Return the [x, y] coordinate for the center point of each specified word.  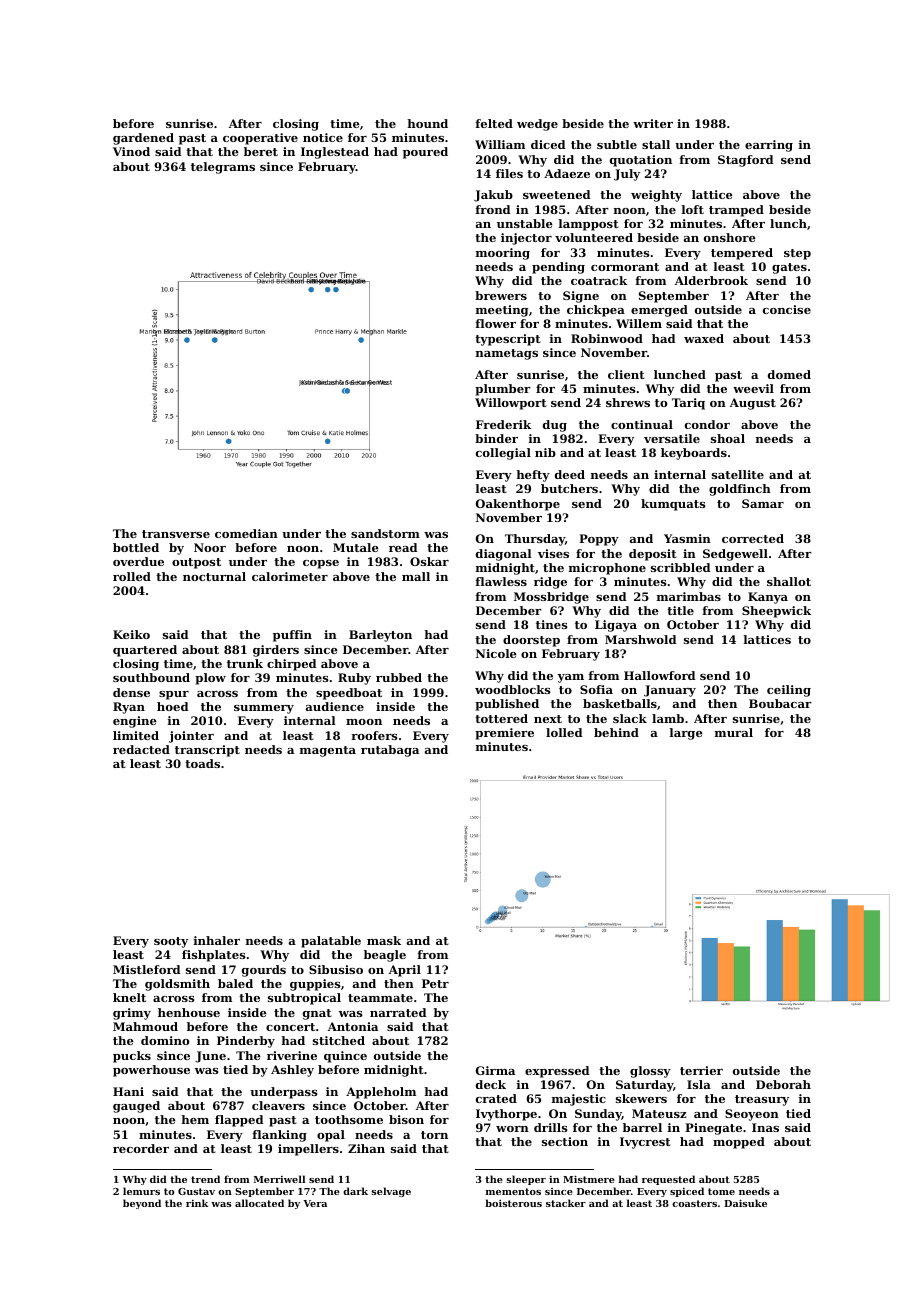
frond [492, 209]
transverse [176, 534]
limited [136, 735]
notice [323, 137]
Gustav [196, 1191]
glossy [650, 1072]
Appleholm [381, 1093]
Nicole [496, 653]
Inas [765, 1127]
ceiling [789, 691]
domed [789, 374]
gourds [264, 971]
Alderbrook [711, 280]
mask [384, 940]
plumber [503, 390]
